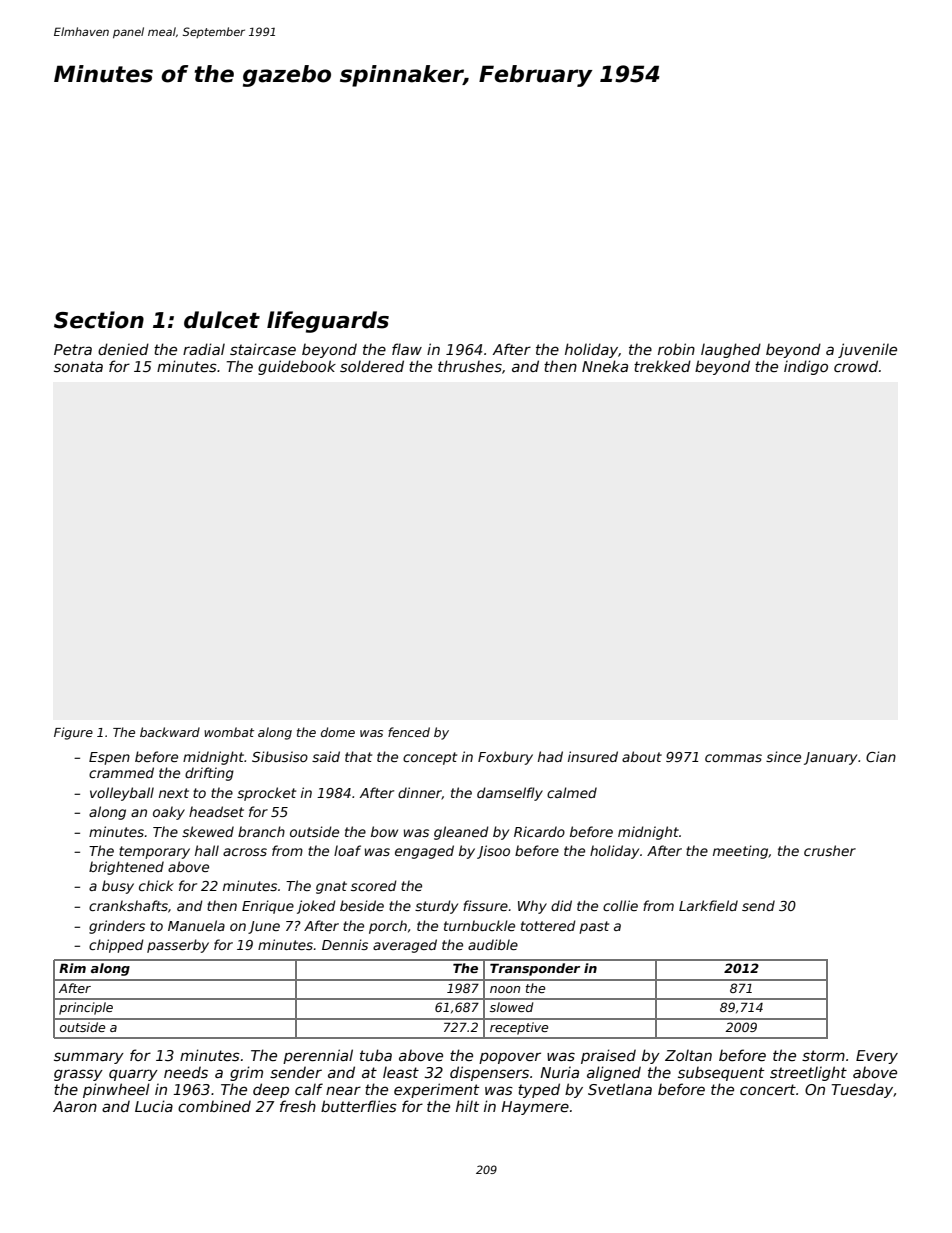  Describe the element at coordinates (881, 756) in the page. I see `Cian` at that location.
